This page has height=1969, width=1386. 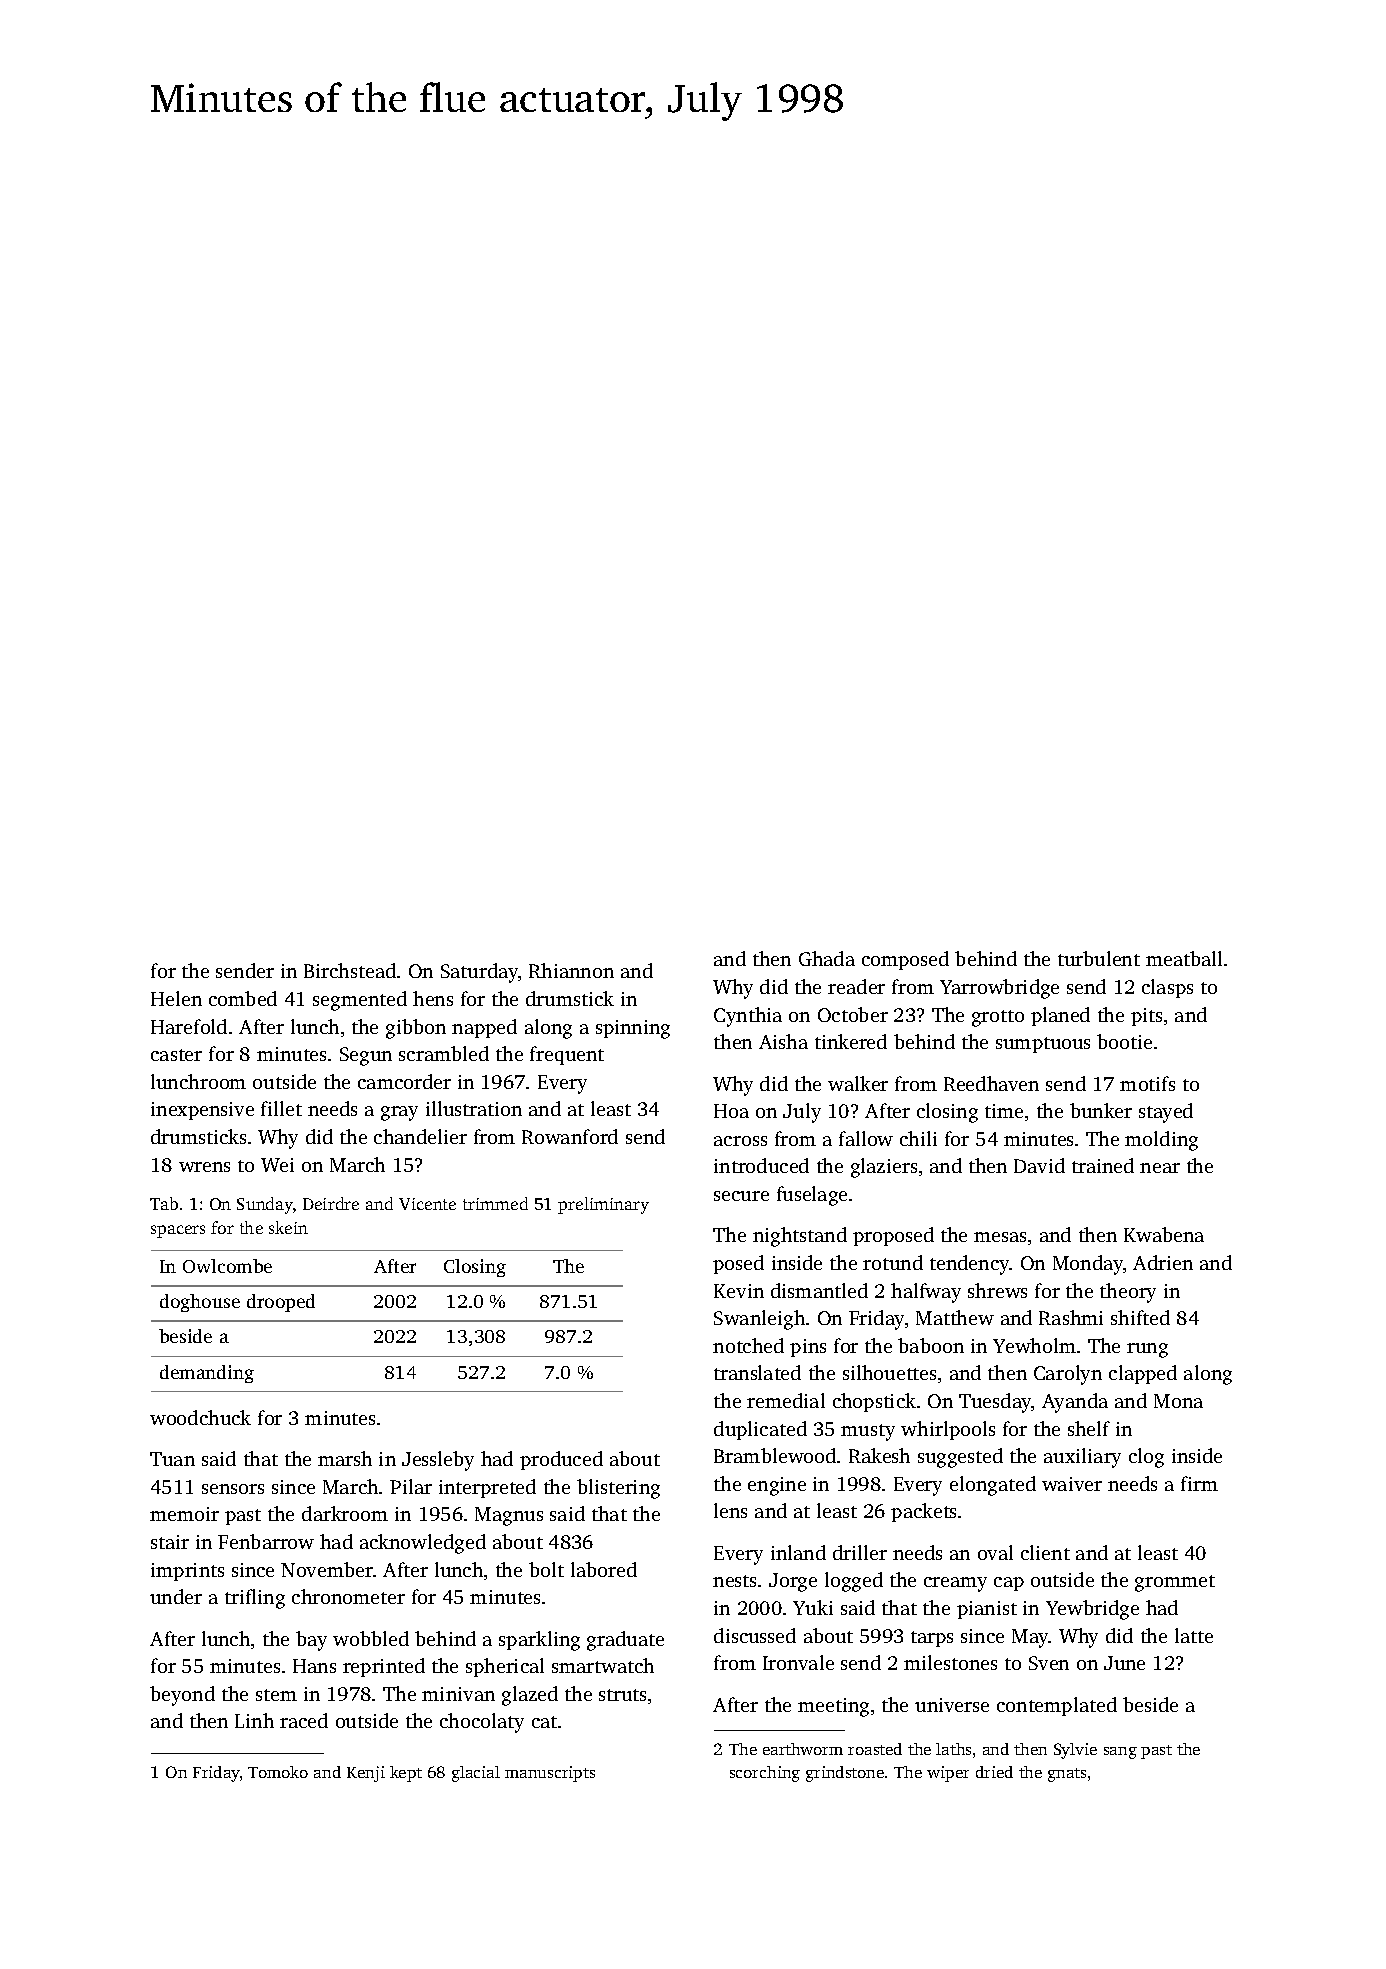 What do you see at coordinates (960, 1458) in the page?
I see `suggested` at bounding box center [960, 1458].
